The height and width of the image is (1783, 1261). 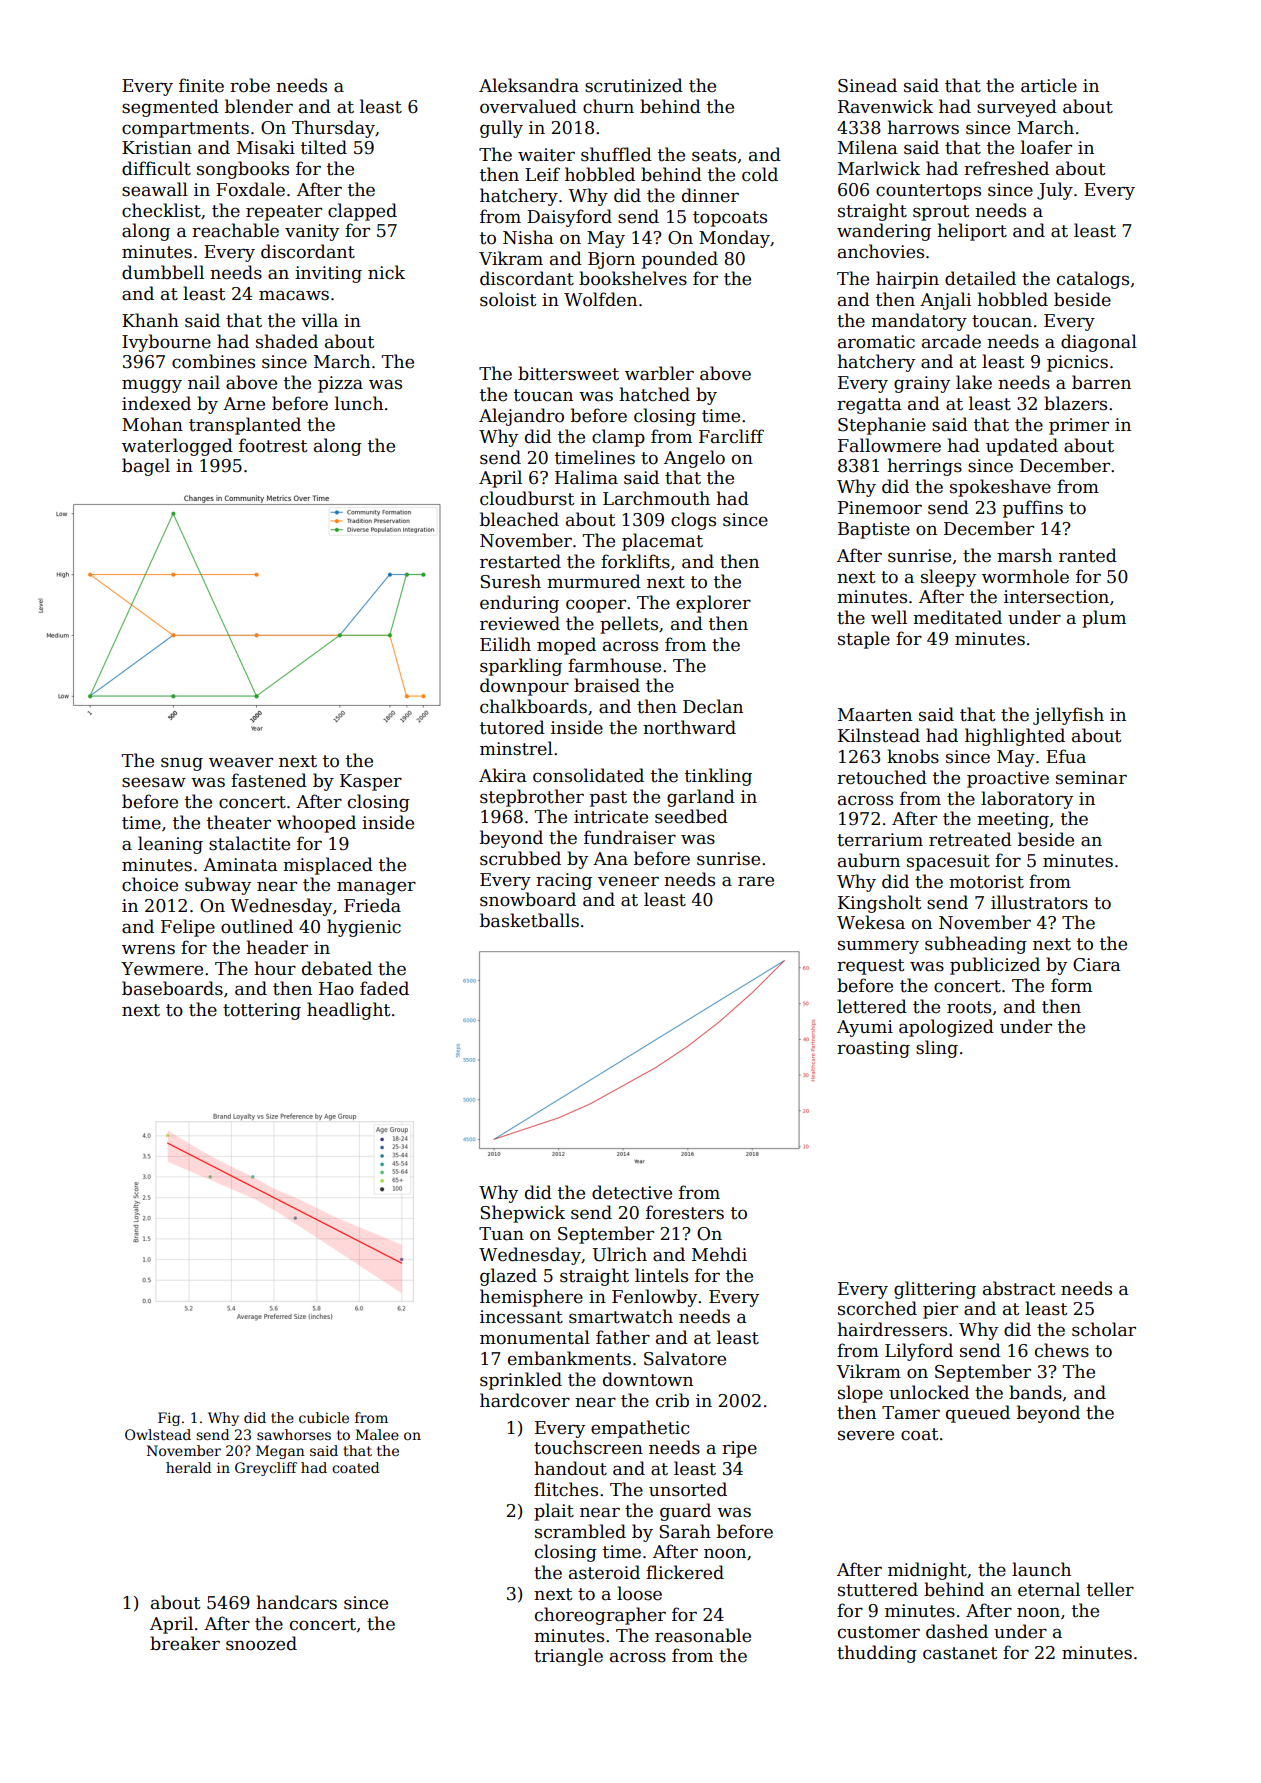 I want to click on finite, so click(x=201, y=85).
